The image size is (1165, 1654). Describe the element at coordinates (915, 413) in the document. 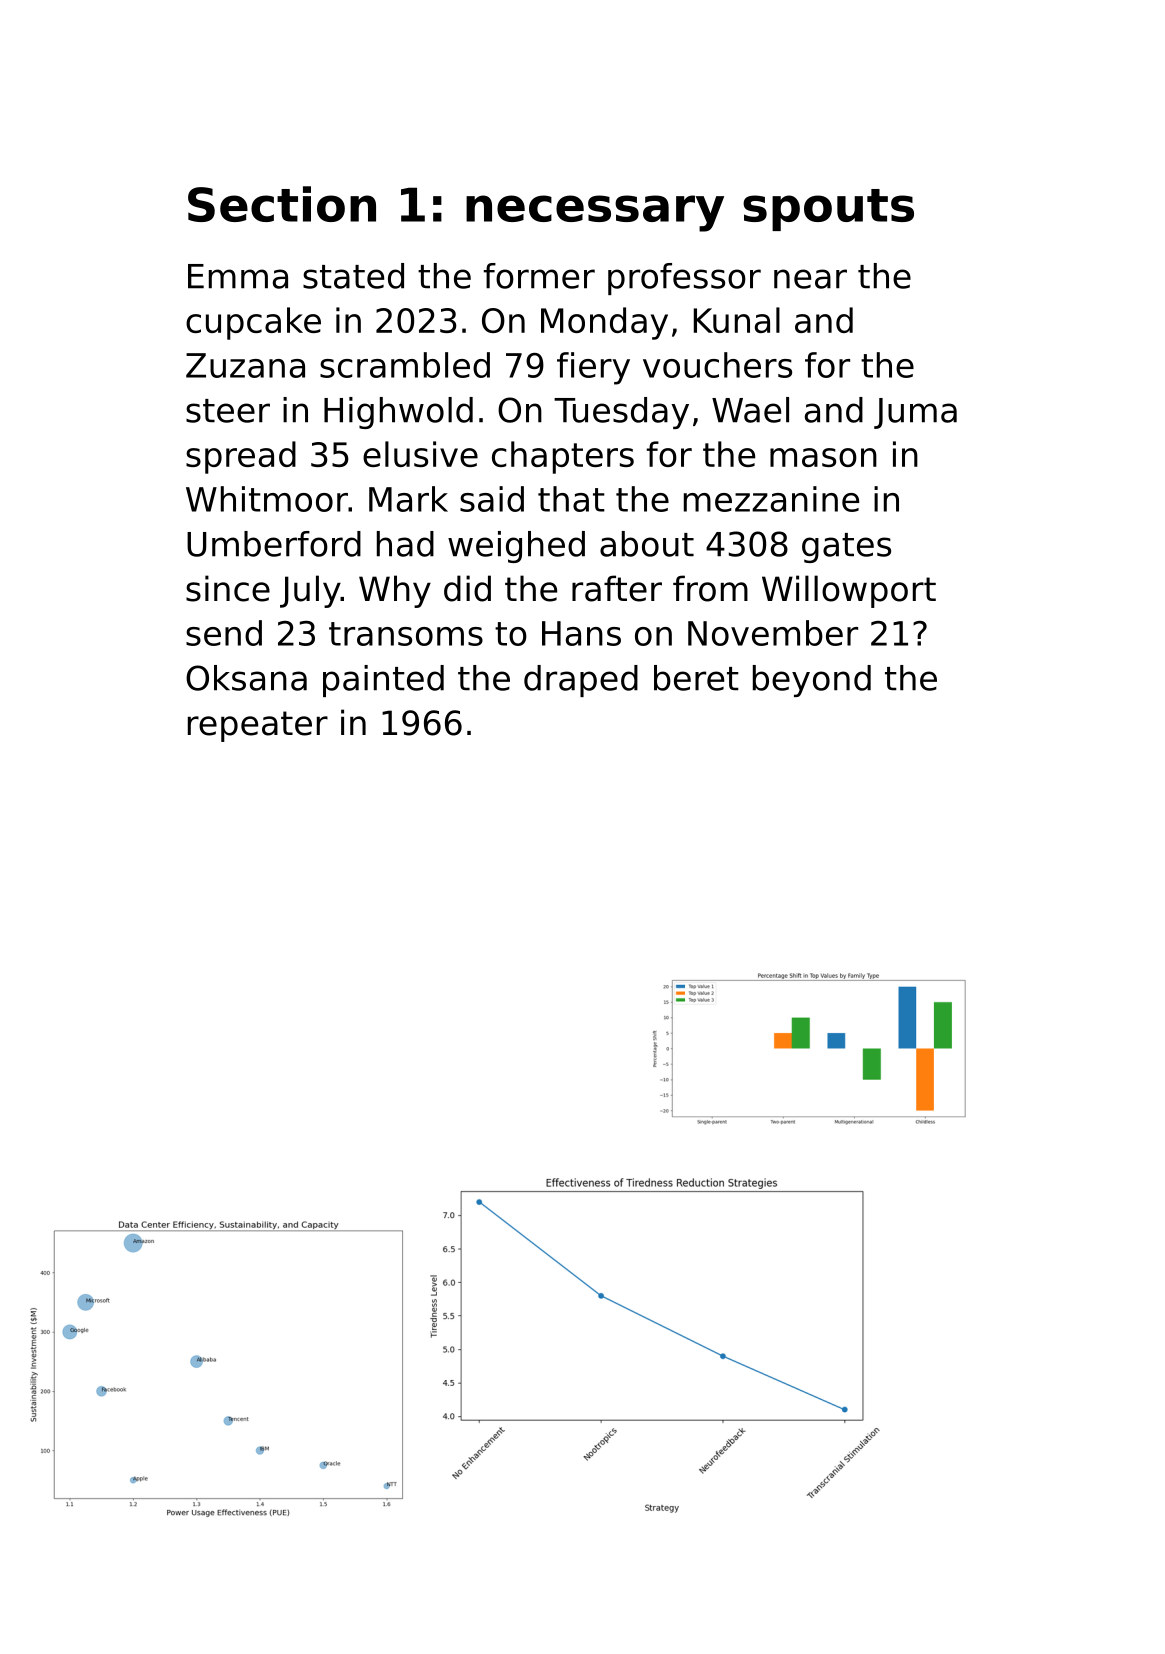

I see `Juma` at that location.
